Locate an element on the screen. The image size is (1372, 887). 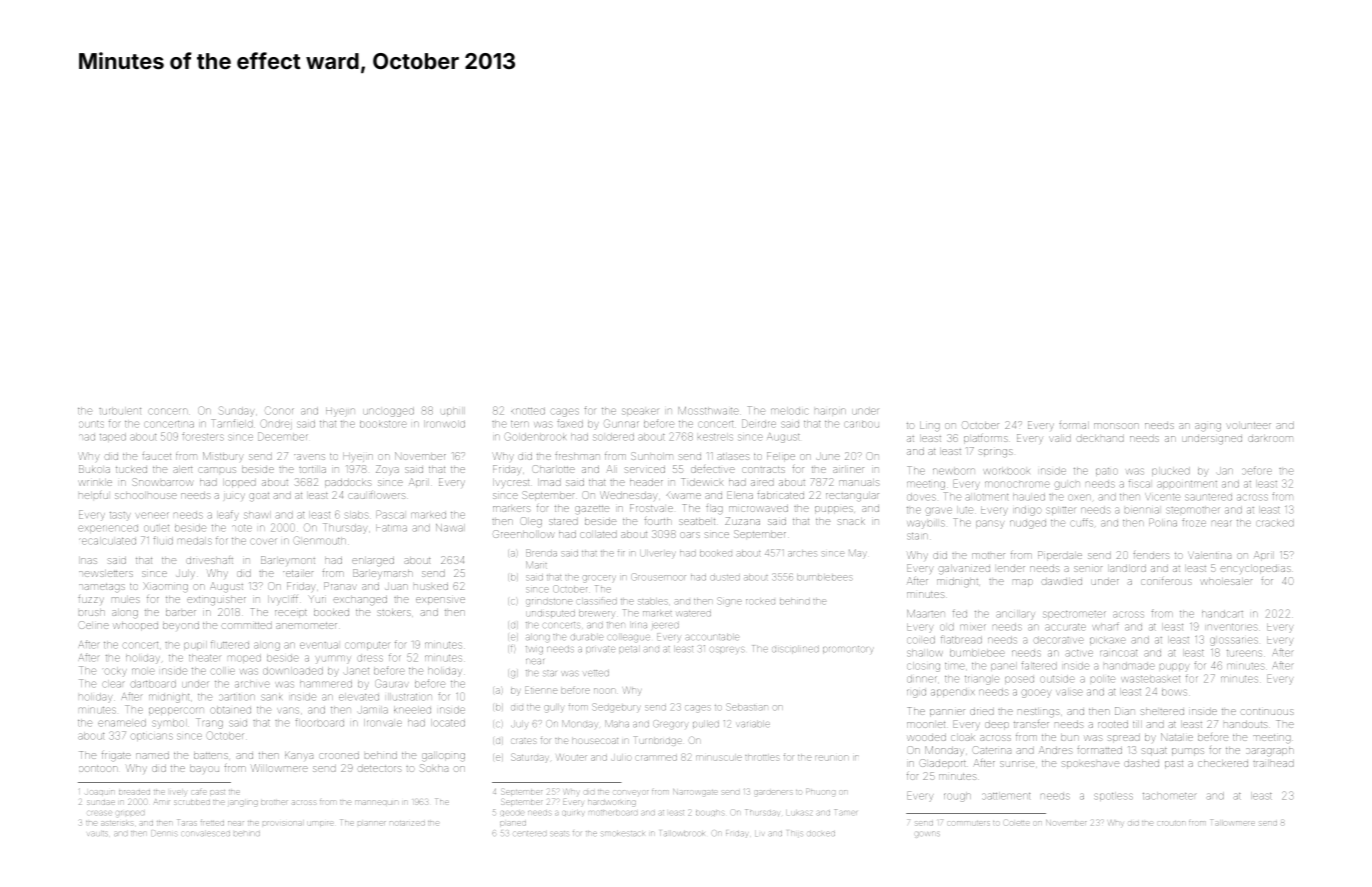
accountable is located at coordinates (712, 637).
